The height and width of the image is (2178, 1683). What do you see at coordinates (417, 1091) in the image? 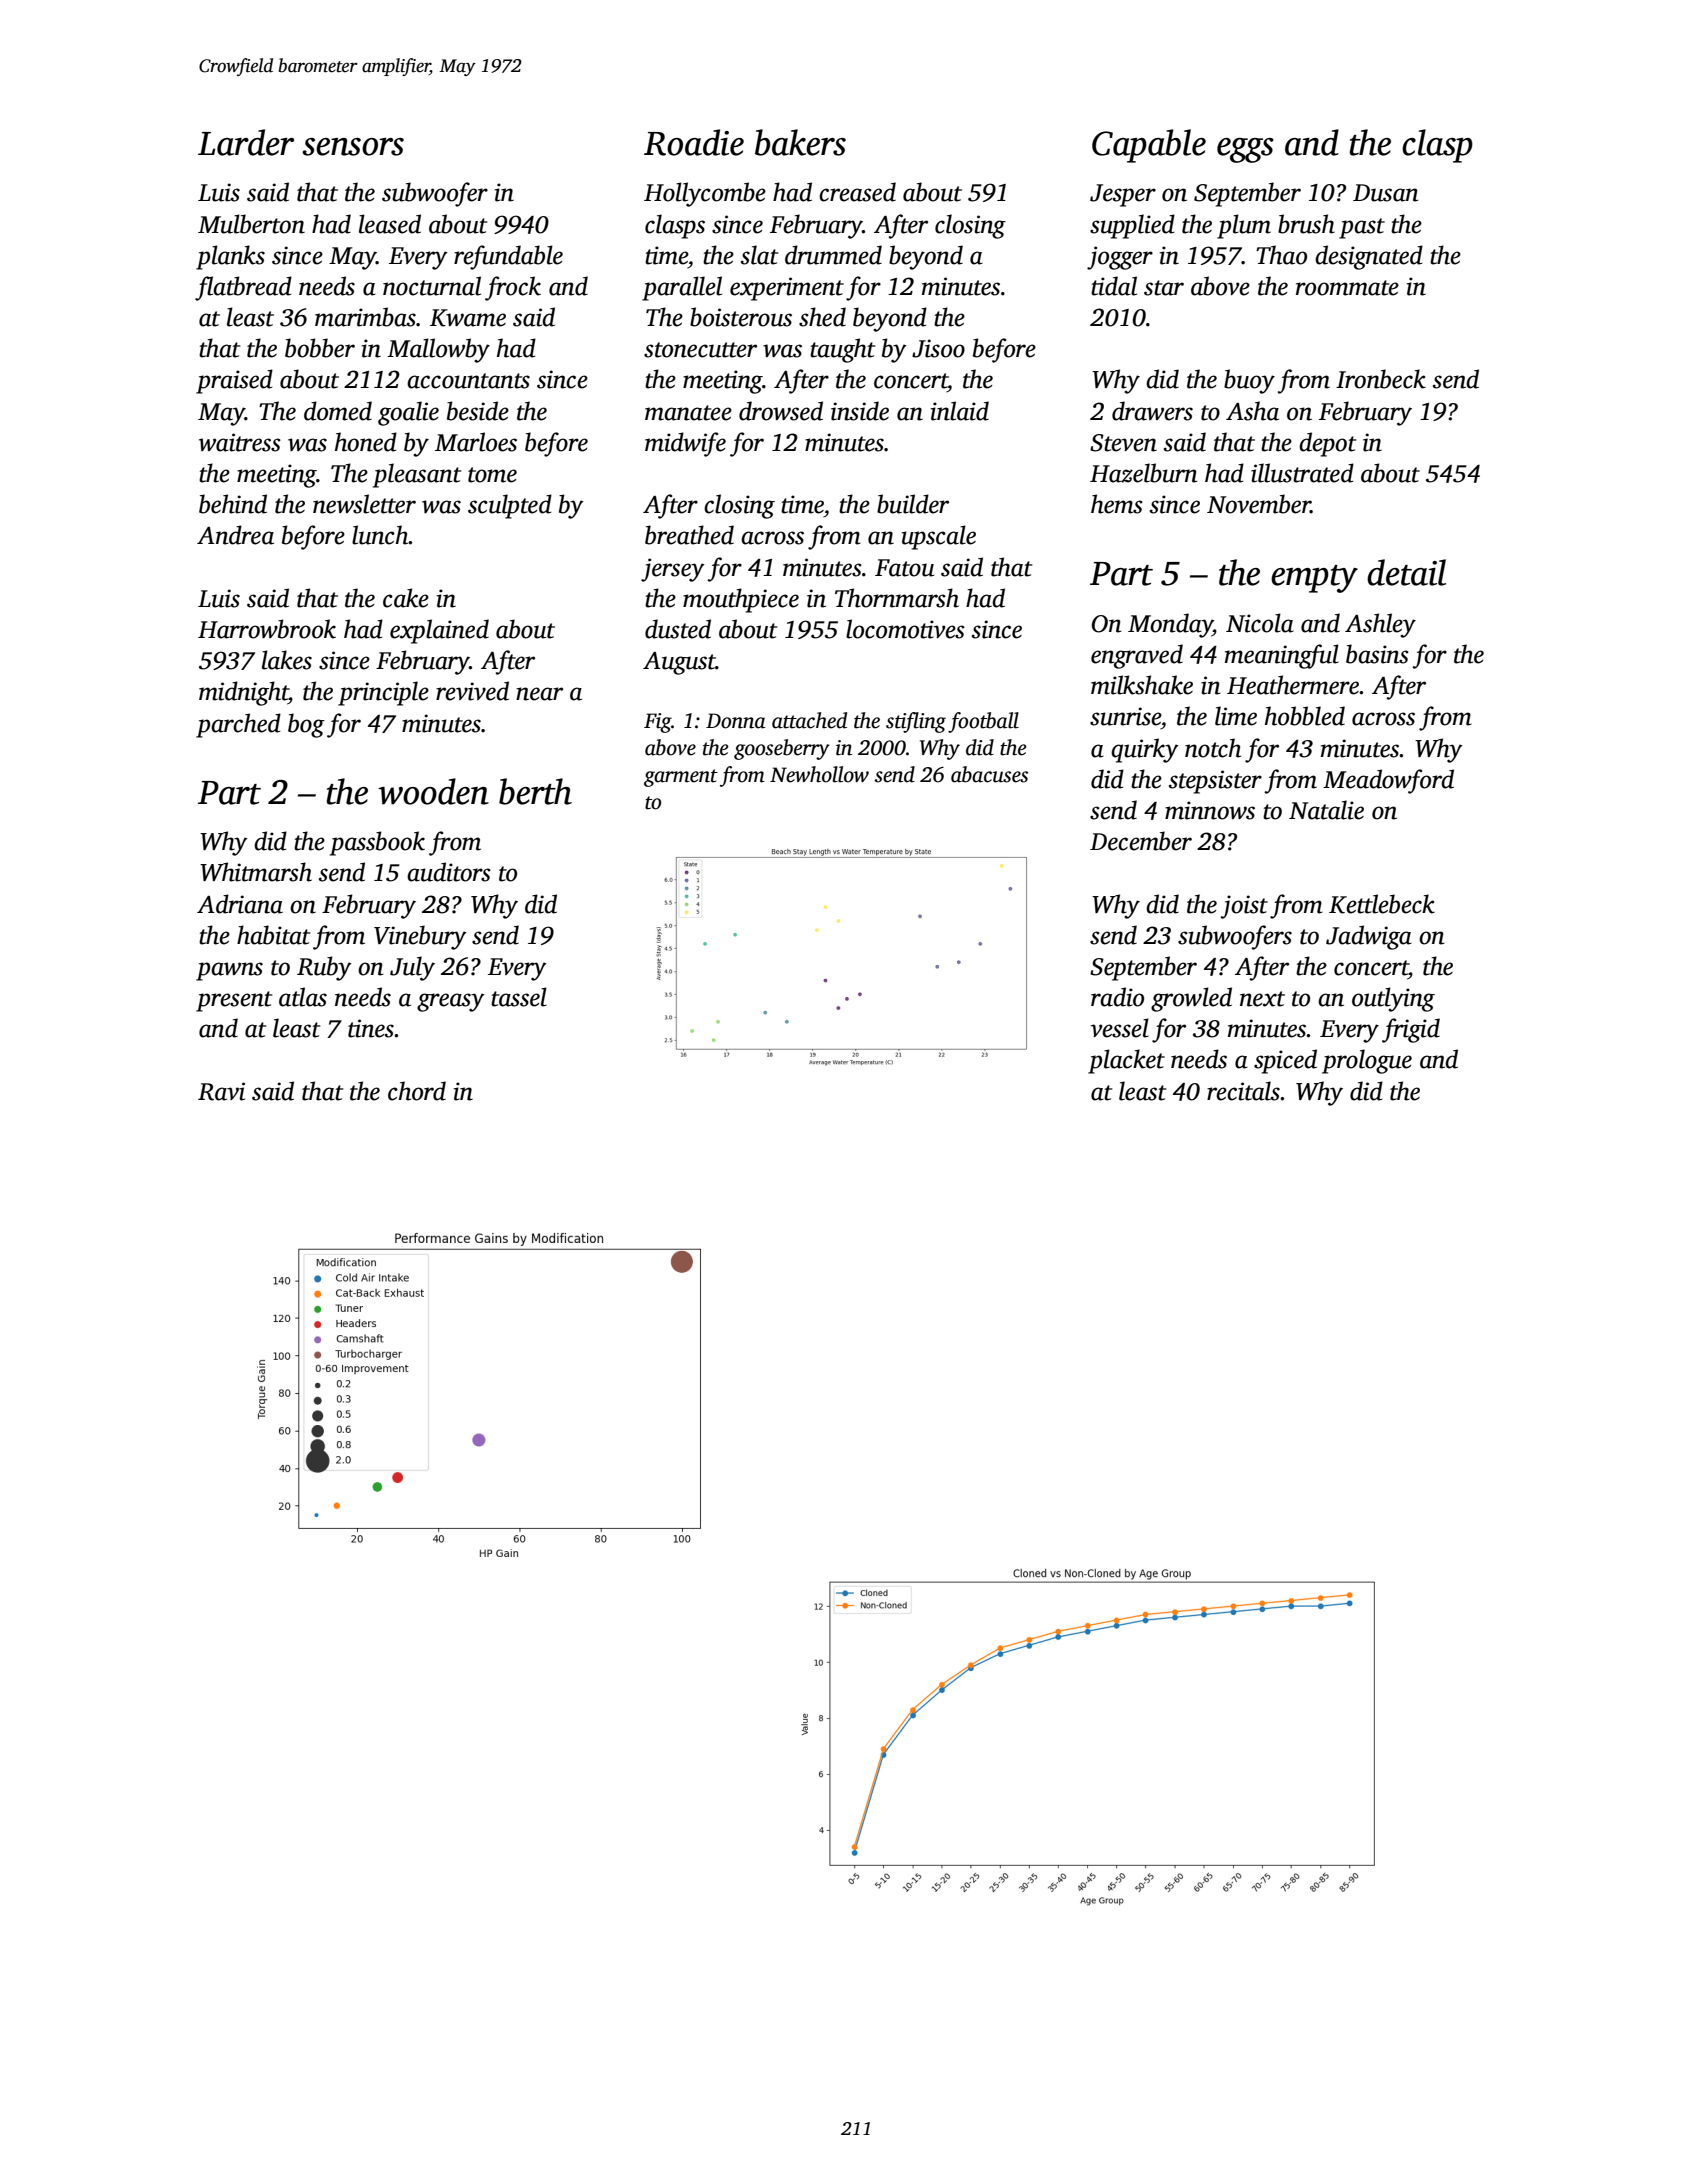
I see `chord` at bounding box center [417, 1091].
